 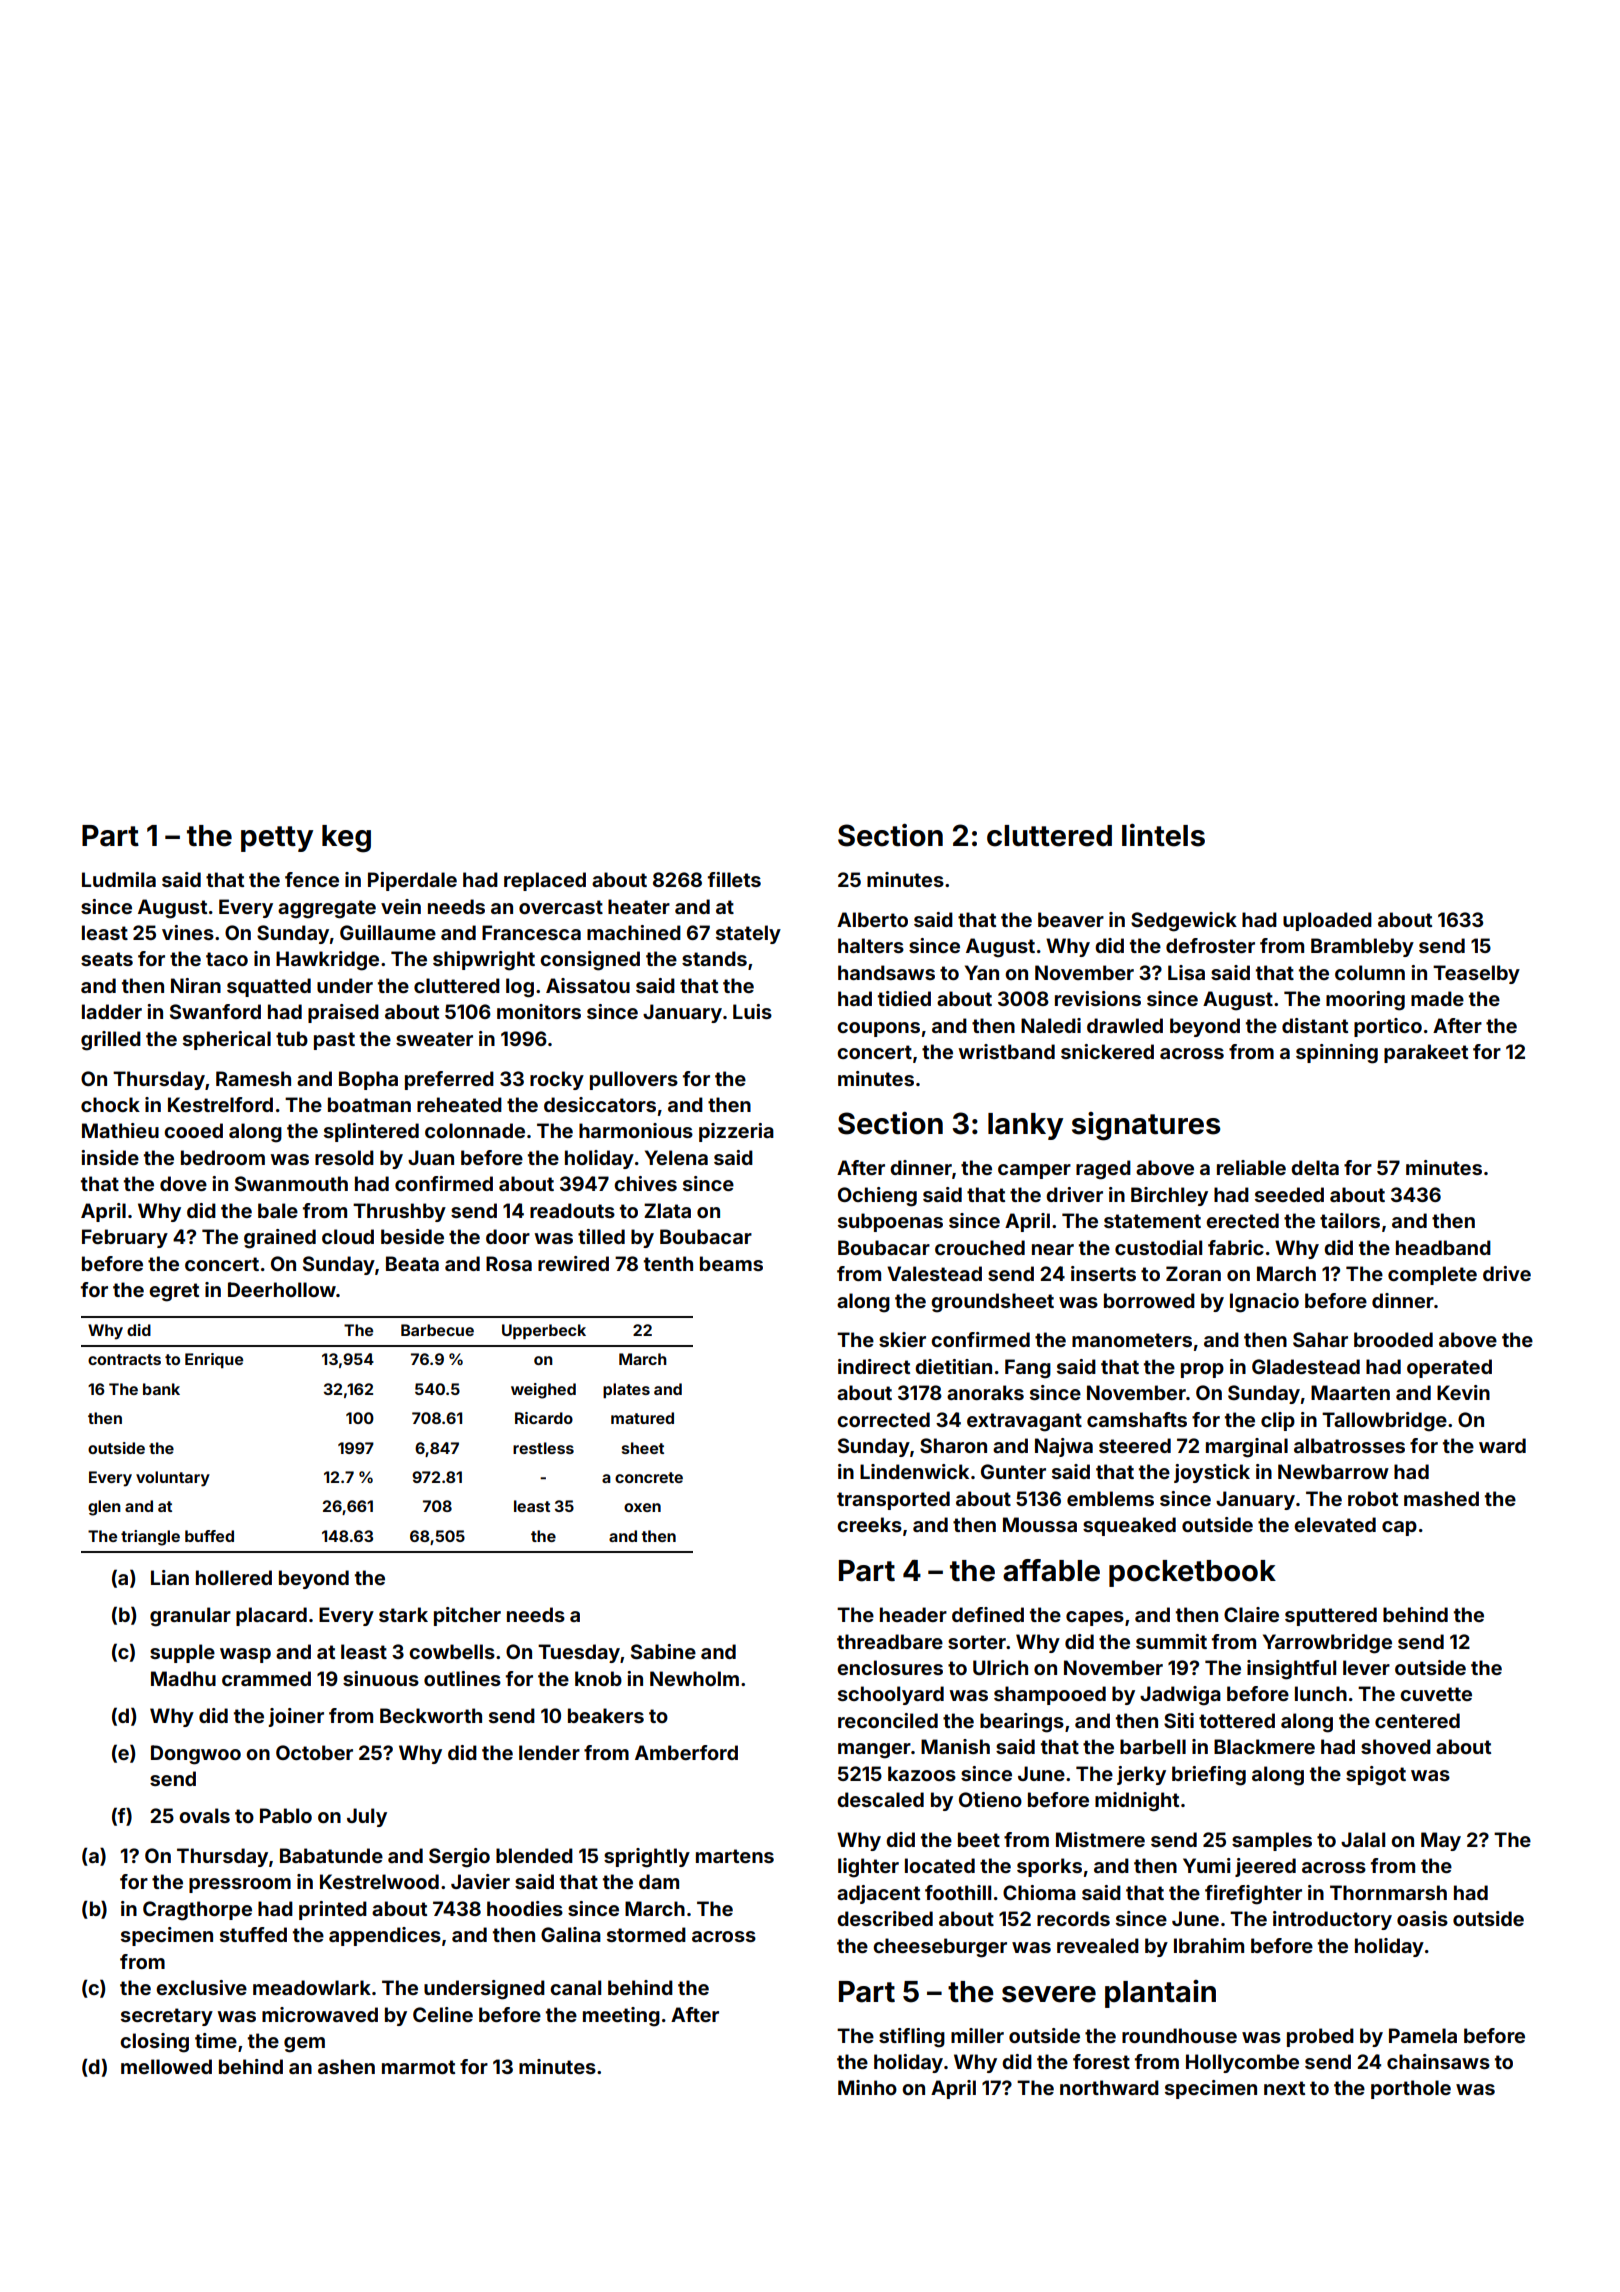 What do you see at coordinates (953, 1366) in the screenshot?
I see `dietitian` at bounding box center [953, 1366].
